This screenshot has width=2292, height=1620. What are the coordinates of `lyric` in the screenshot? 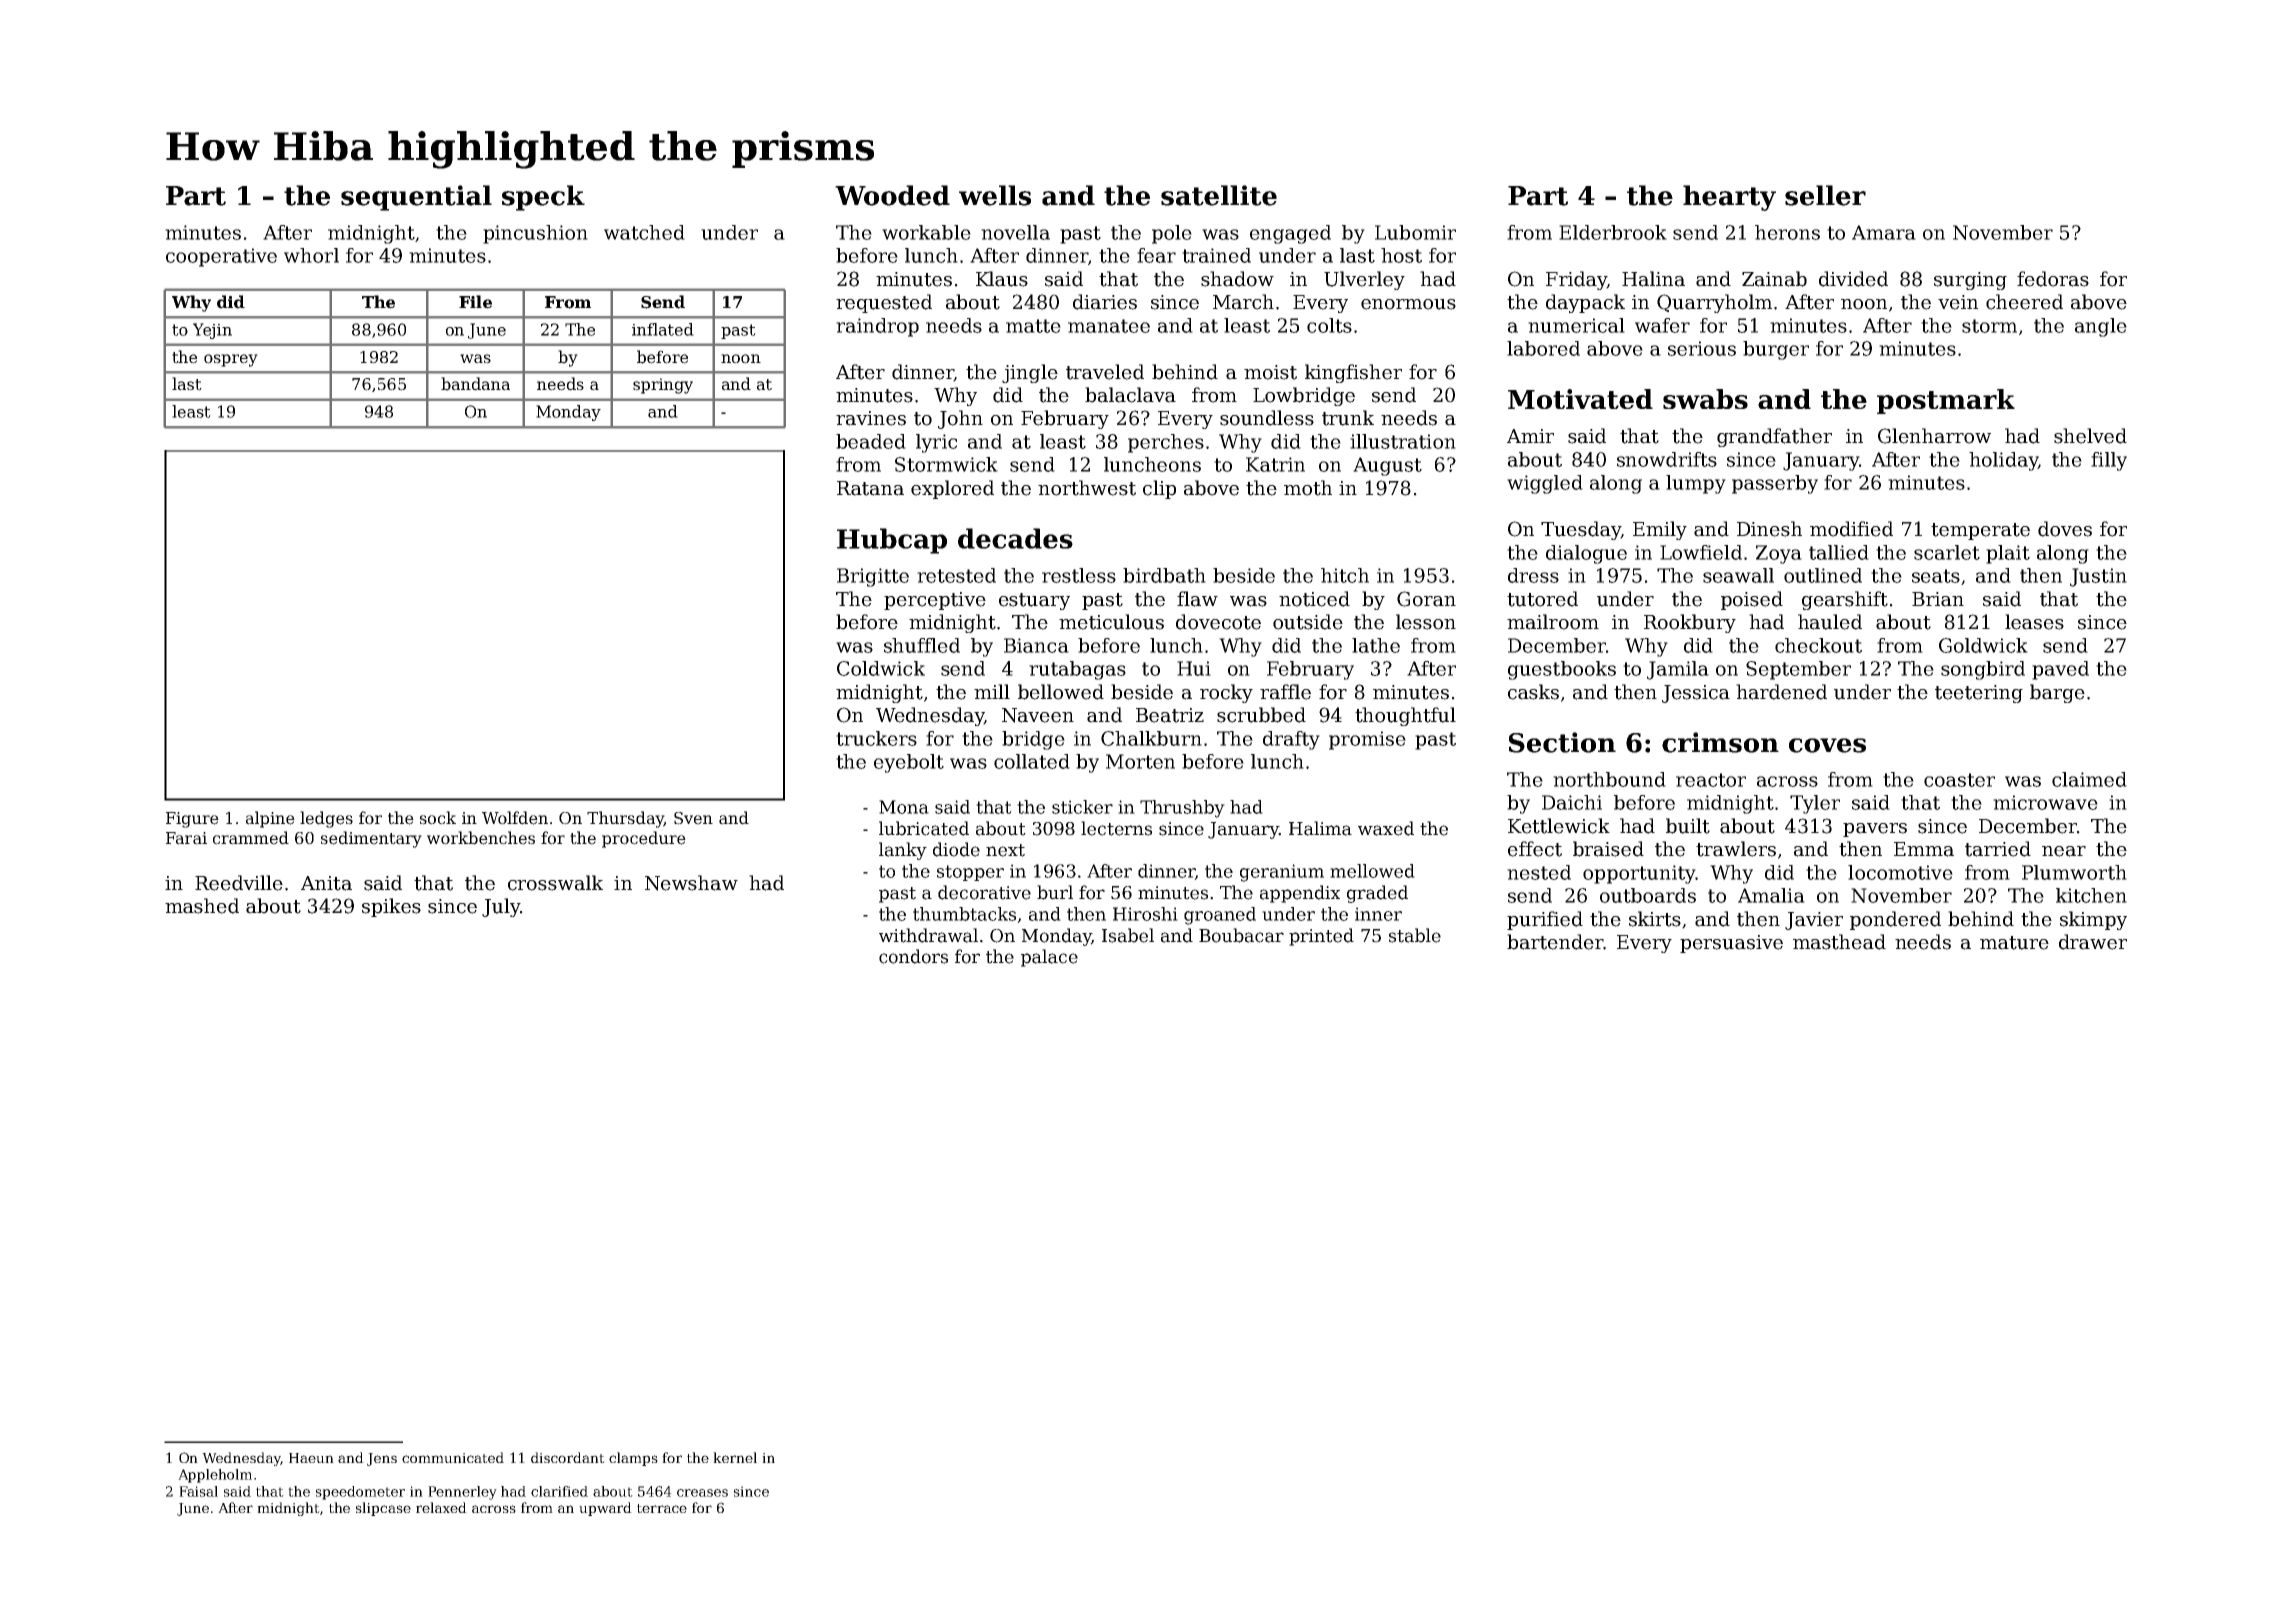 It's located at (936, 443).
